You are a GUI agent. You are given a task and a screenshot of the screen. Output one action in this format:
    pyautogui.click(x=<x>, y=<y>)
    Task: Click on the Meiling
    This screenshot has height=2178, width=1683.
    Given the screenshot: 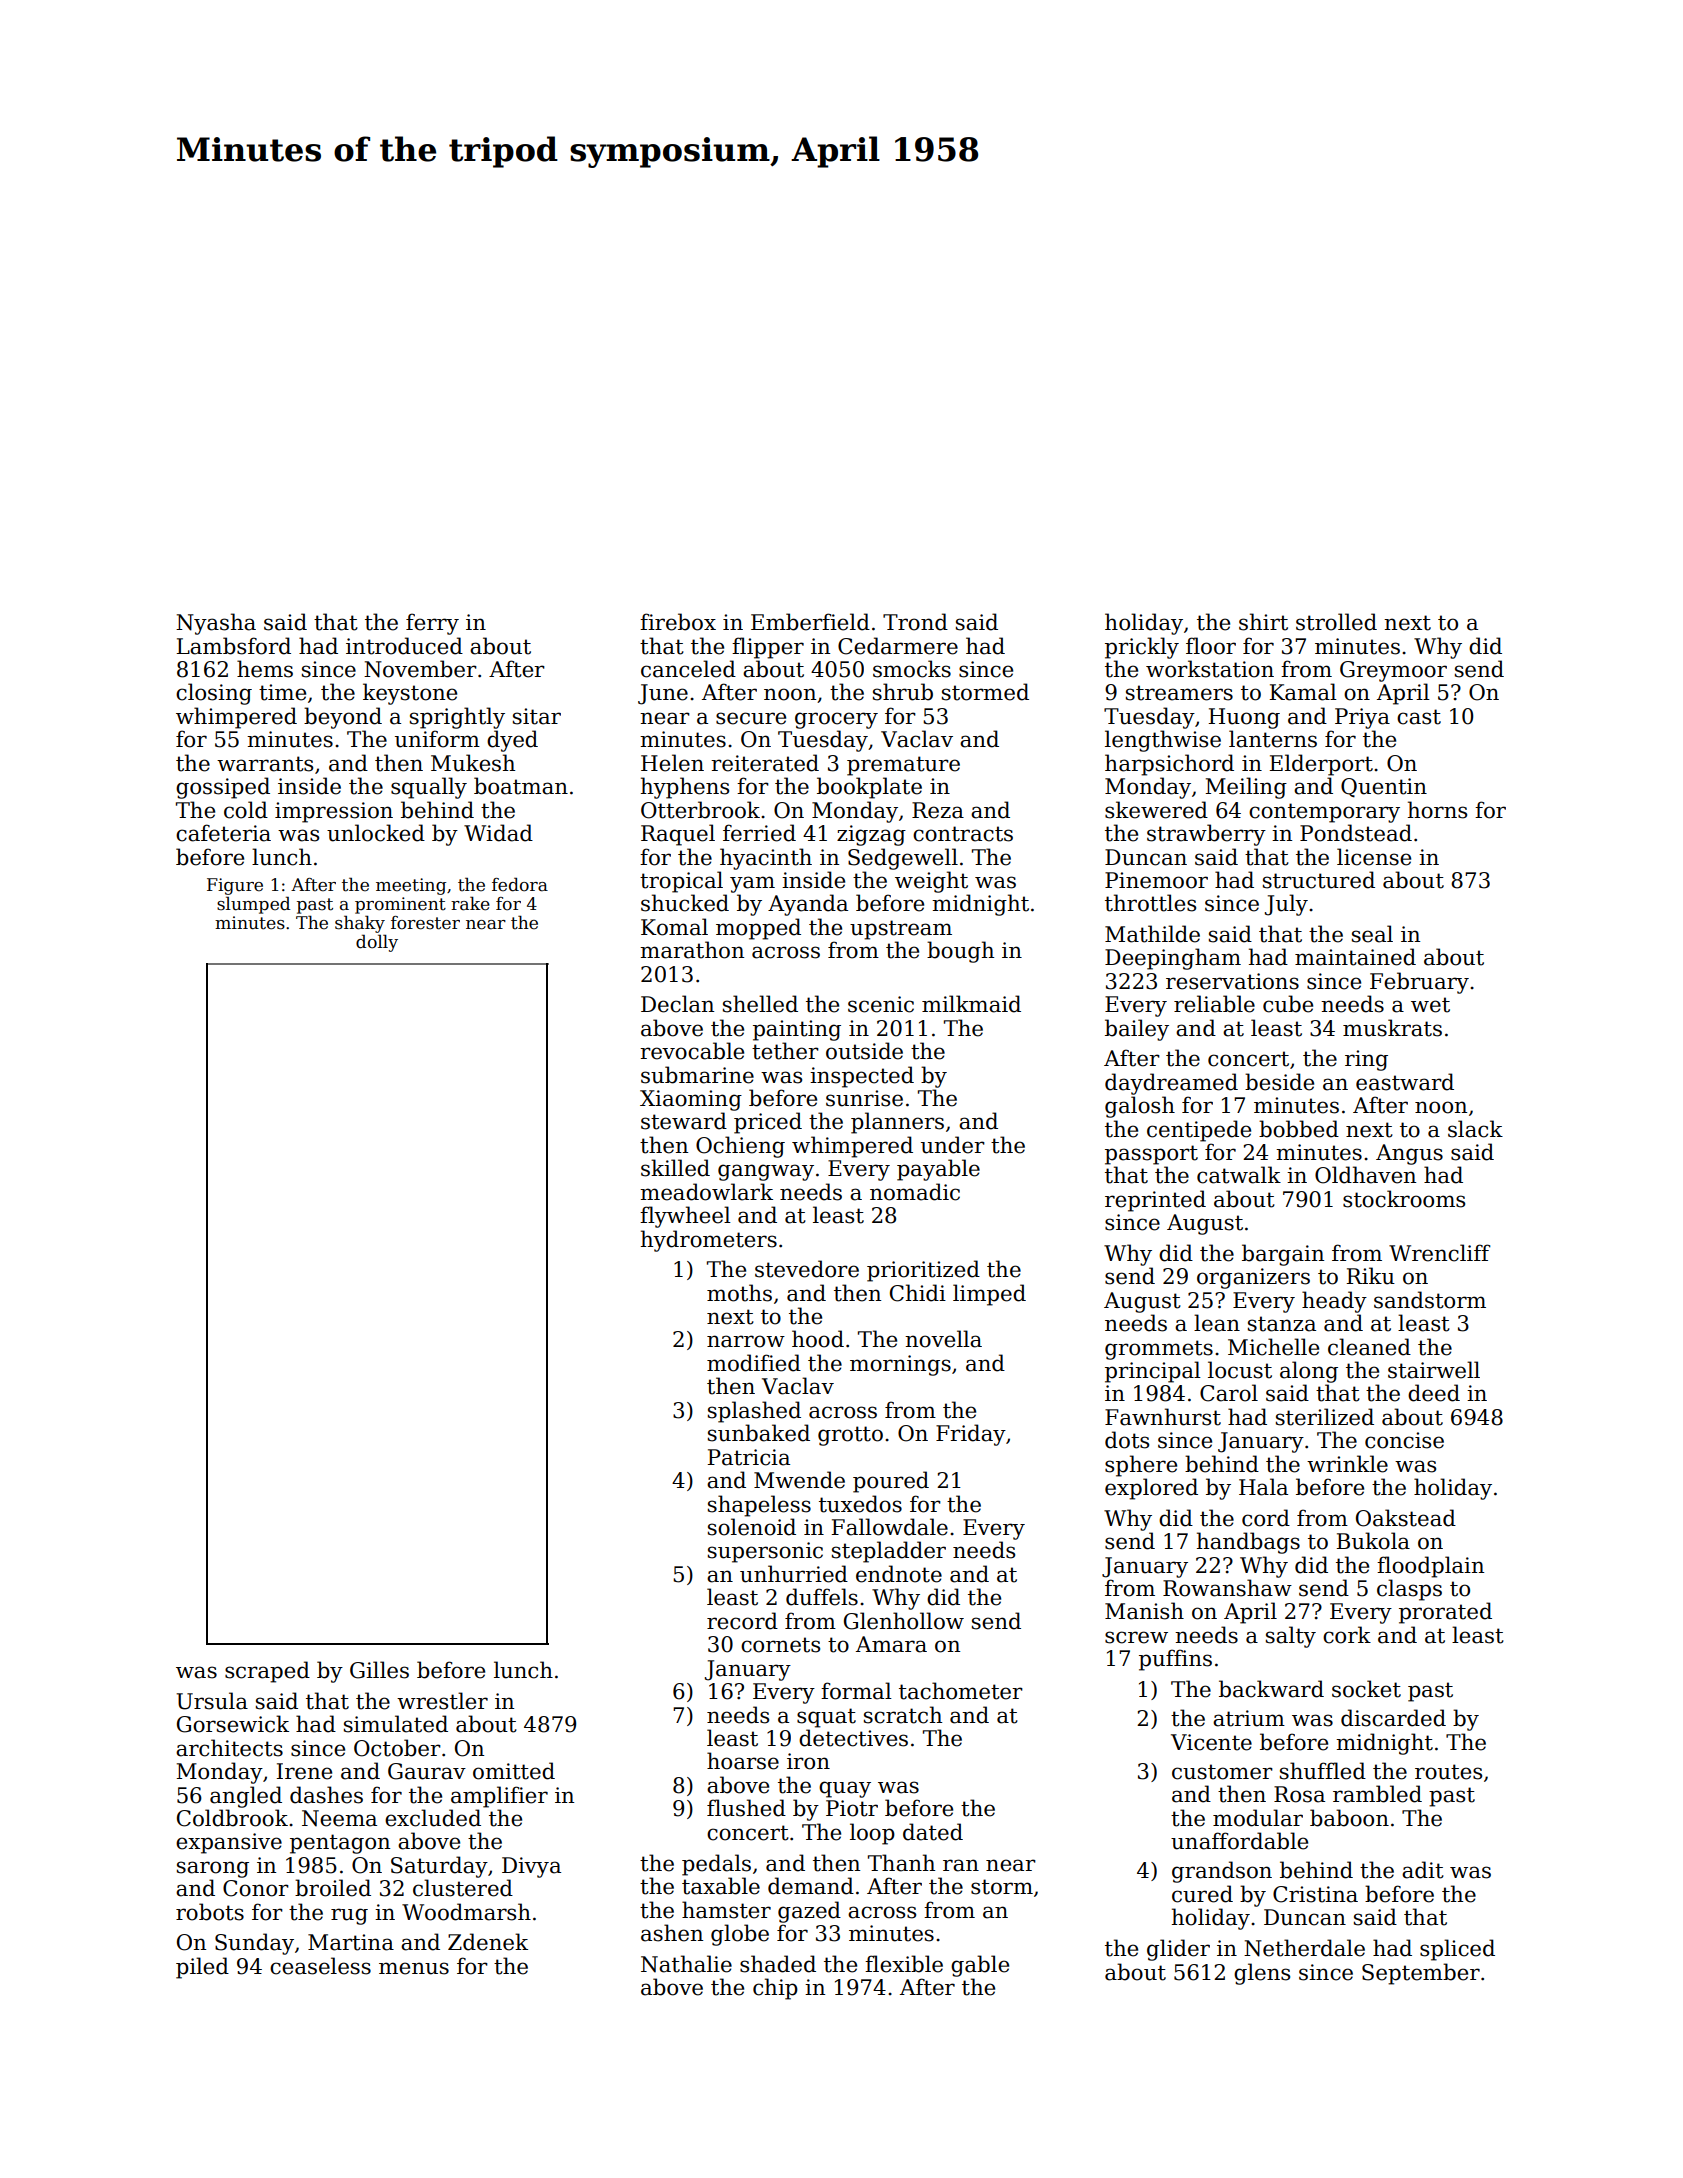 What is the action you would take?
    pyautogui.click(x=1246, y=788)
